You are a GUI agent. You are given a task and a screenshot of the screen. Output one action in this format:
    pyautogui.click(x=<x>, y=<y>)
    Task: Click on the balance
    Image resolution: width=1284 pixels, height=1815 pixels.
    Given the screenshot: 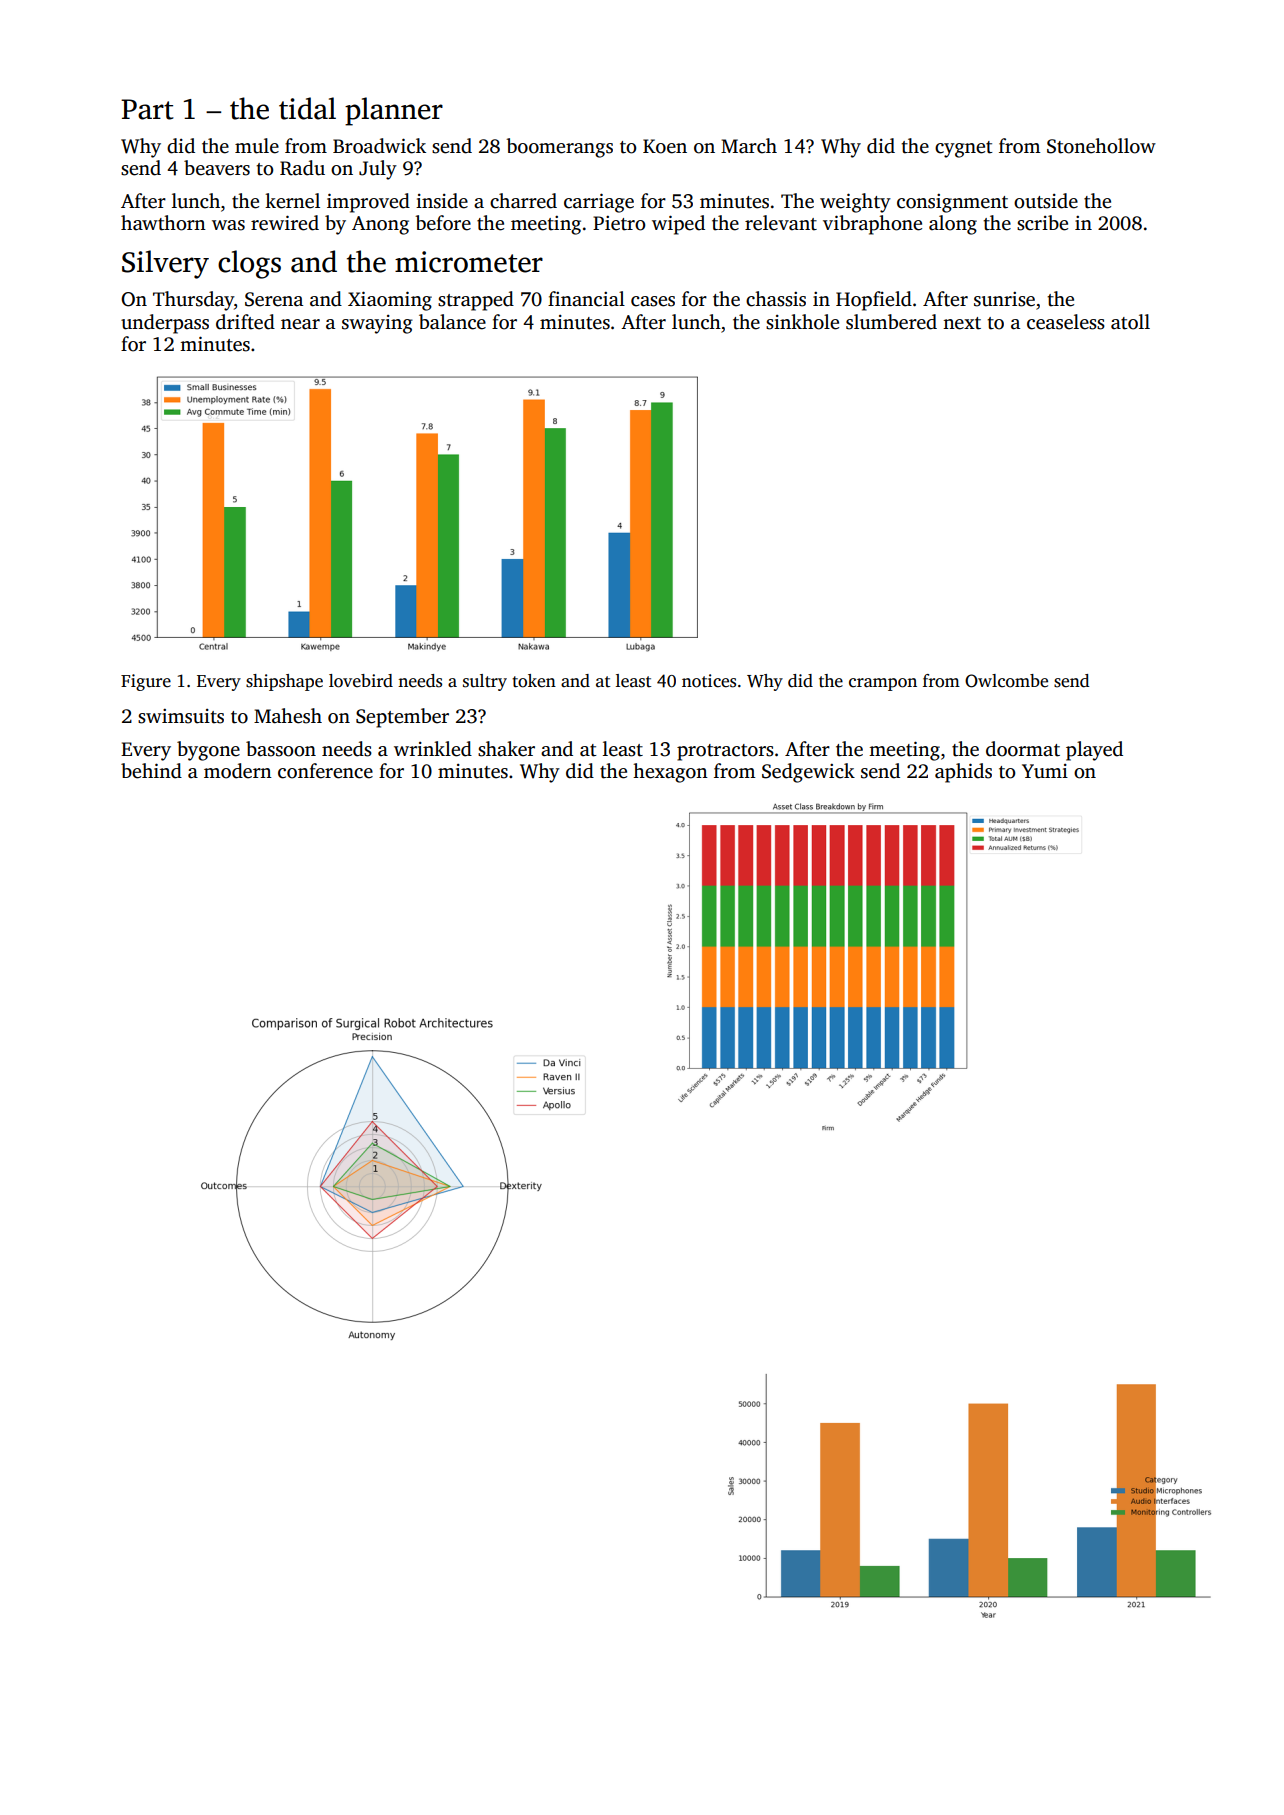 What is the action you would take?
    pyautogui.click(x=452, y=322)
